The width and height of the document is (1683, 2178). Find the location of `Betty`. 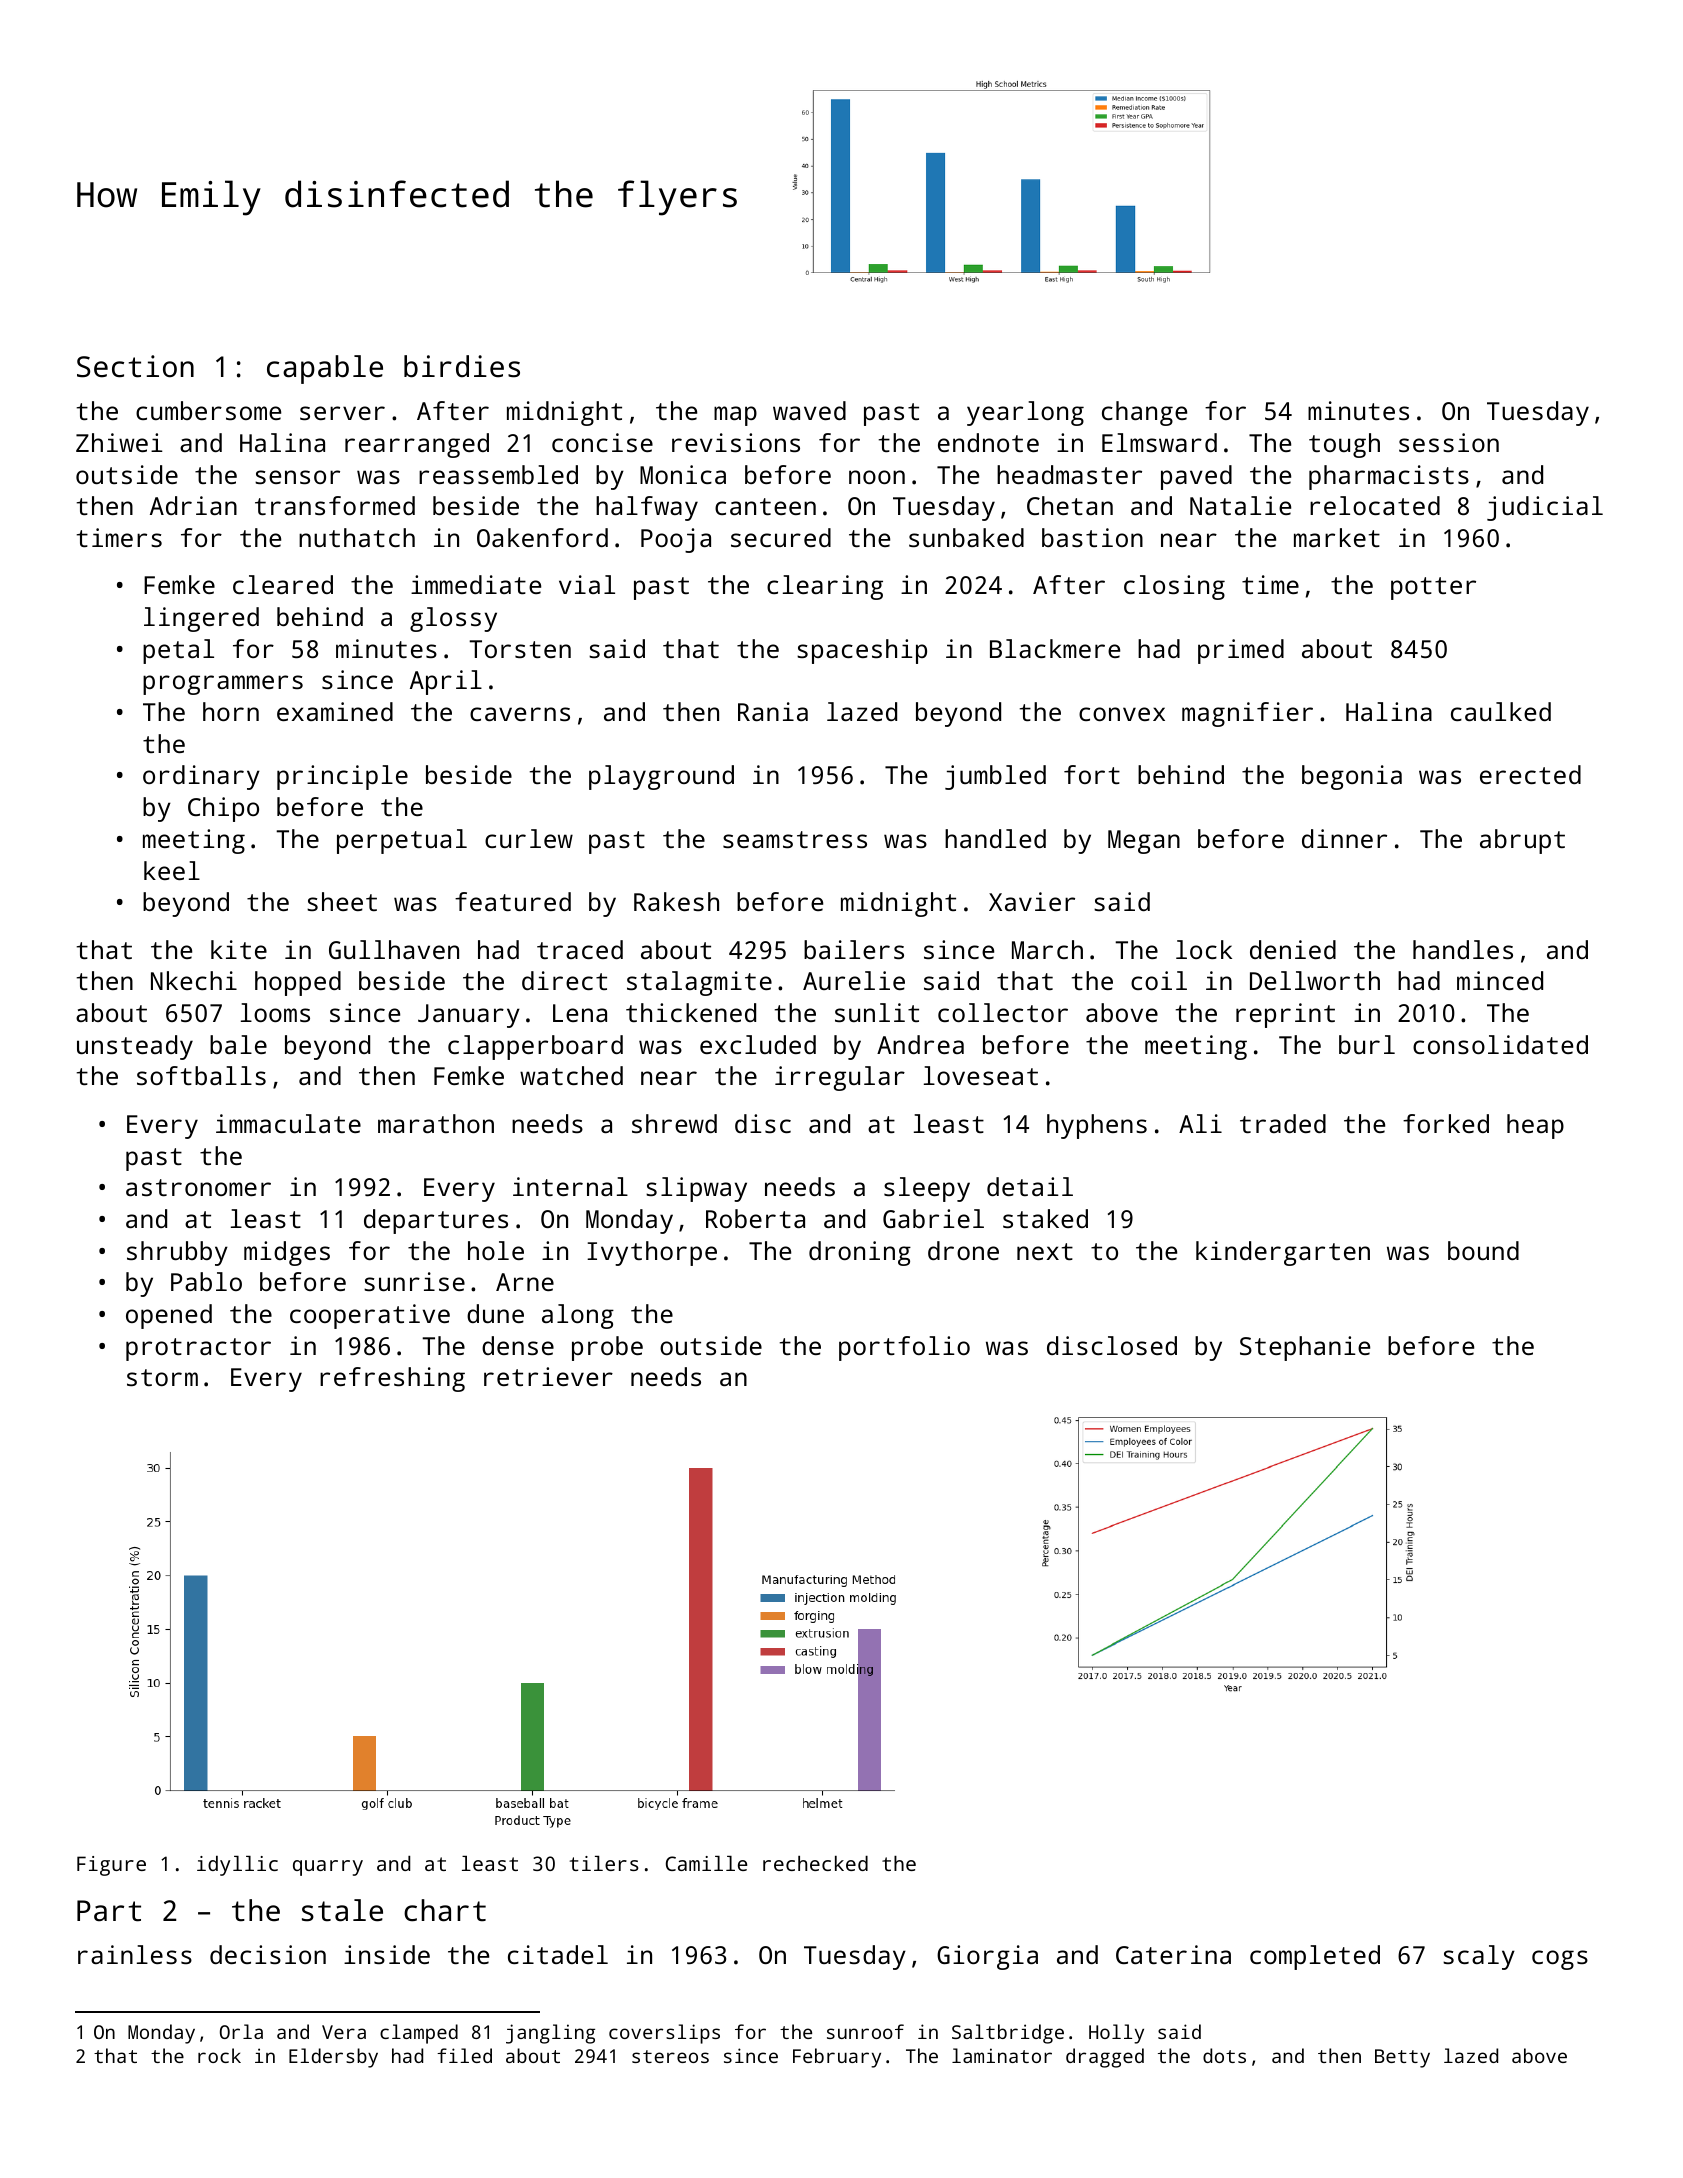

Betty is located at coordinates (1402, 2058).
